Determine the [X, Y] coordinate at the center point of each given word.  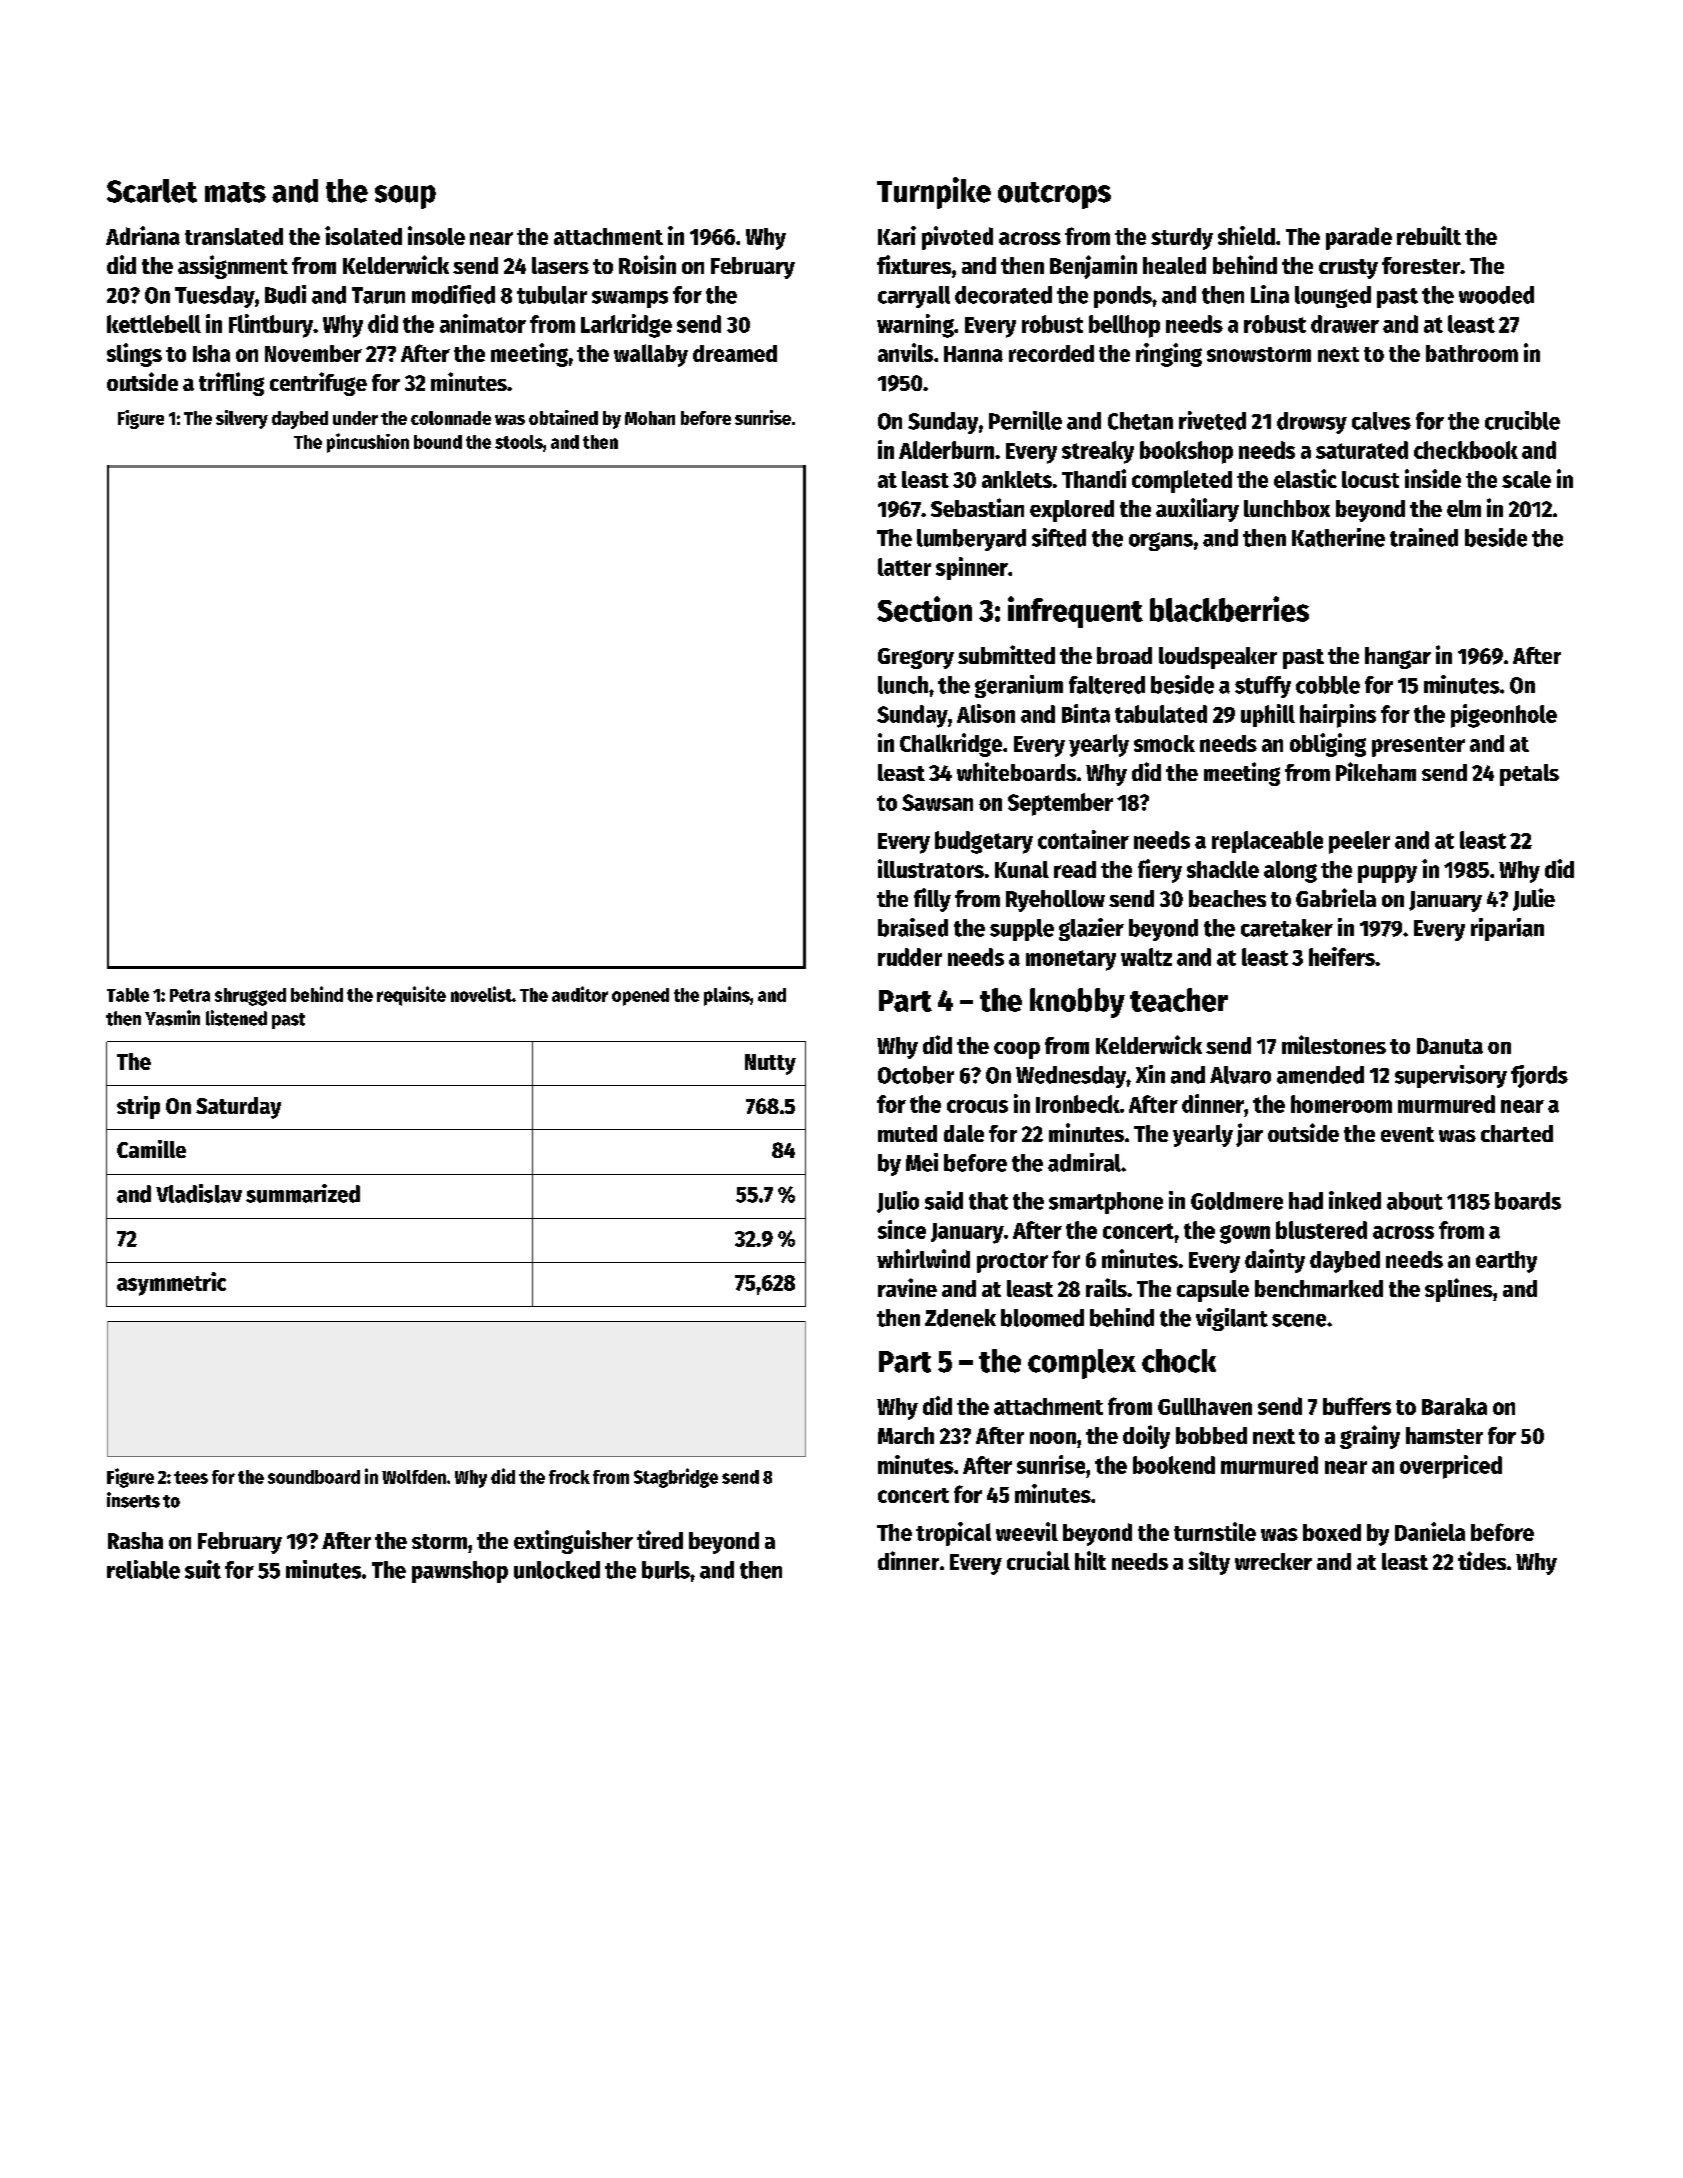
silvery [242, 419]
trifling [231, 384]
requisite [411, 996]
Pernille [1025, 420]
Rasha [135, 1540]
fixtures [914, 264]
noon [1053, 1438]
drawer [1345, 324]
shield [1246, 235]
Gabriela [1336, 897]
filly [932, 900]
